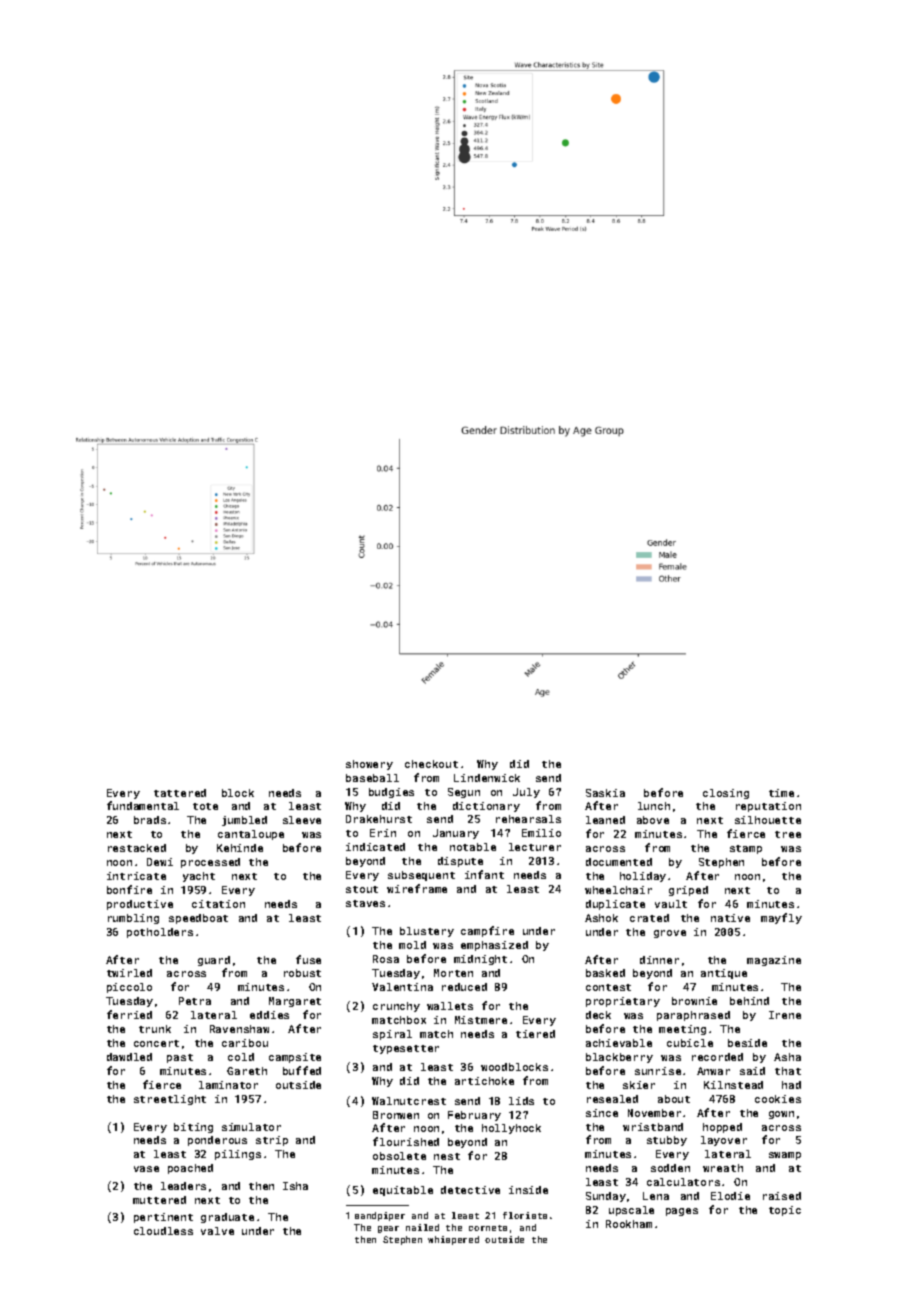 The height and width of the document is (1316, 908). Describe the element at coordinates (137, 848) in the document. I see `restacked` at that location.
